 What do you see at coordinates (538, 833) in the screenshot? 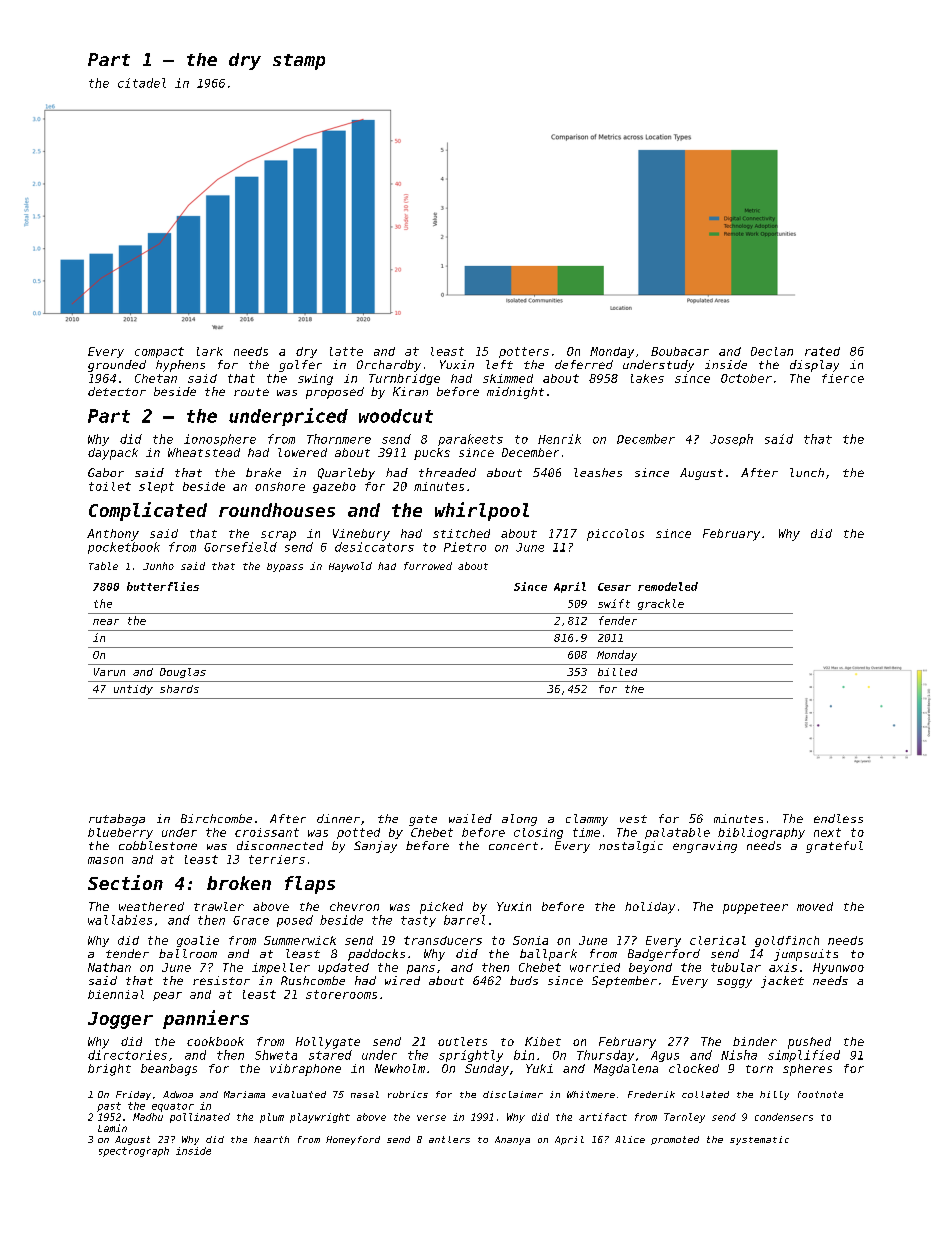
I see `closing` at bounding box center [538, 833].
